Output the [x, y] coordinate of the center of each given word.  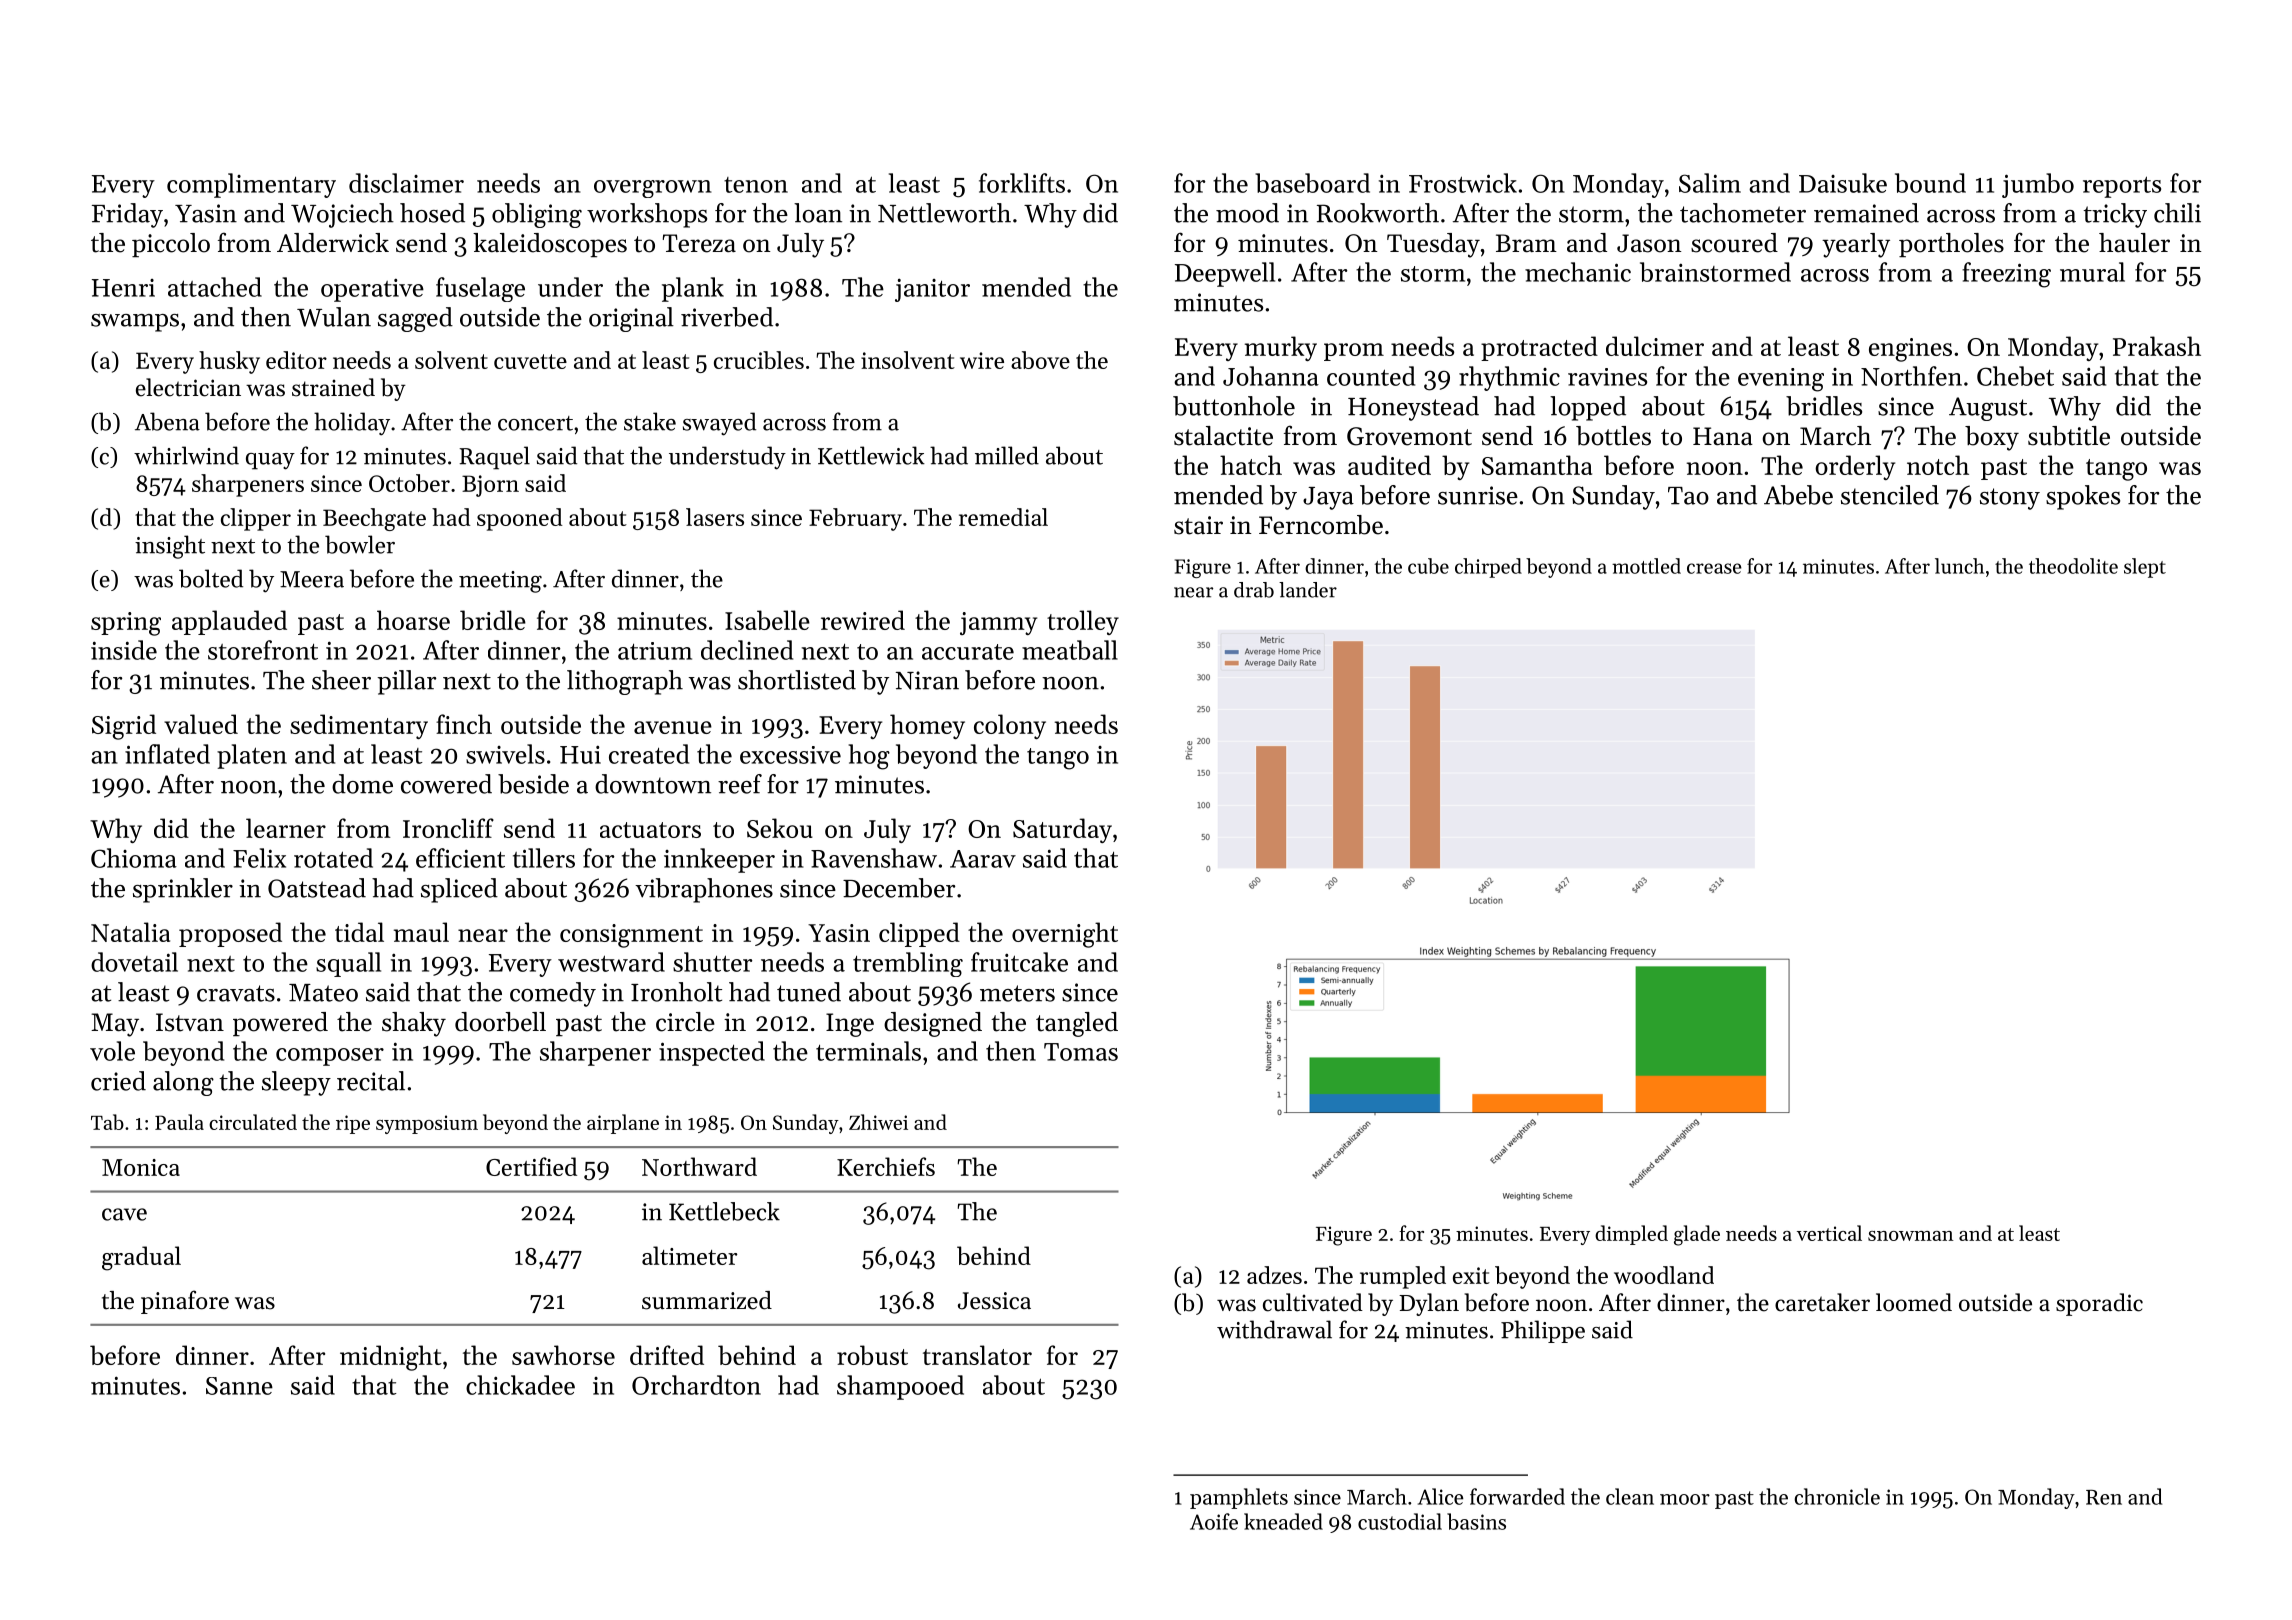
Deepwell [1225, 274]
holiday [352, 424]
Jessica [994, 1301]
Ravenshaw [874, 858]
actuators [650, 830]
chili [2177, 213]
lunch [1959, 566]
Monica [141, 1167]
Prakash [2157, 346]
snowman [1911, 1236]
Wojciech [342, 215]
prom [1354, 352]
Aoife [1214, 1521]
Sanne [239, 1386]
